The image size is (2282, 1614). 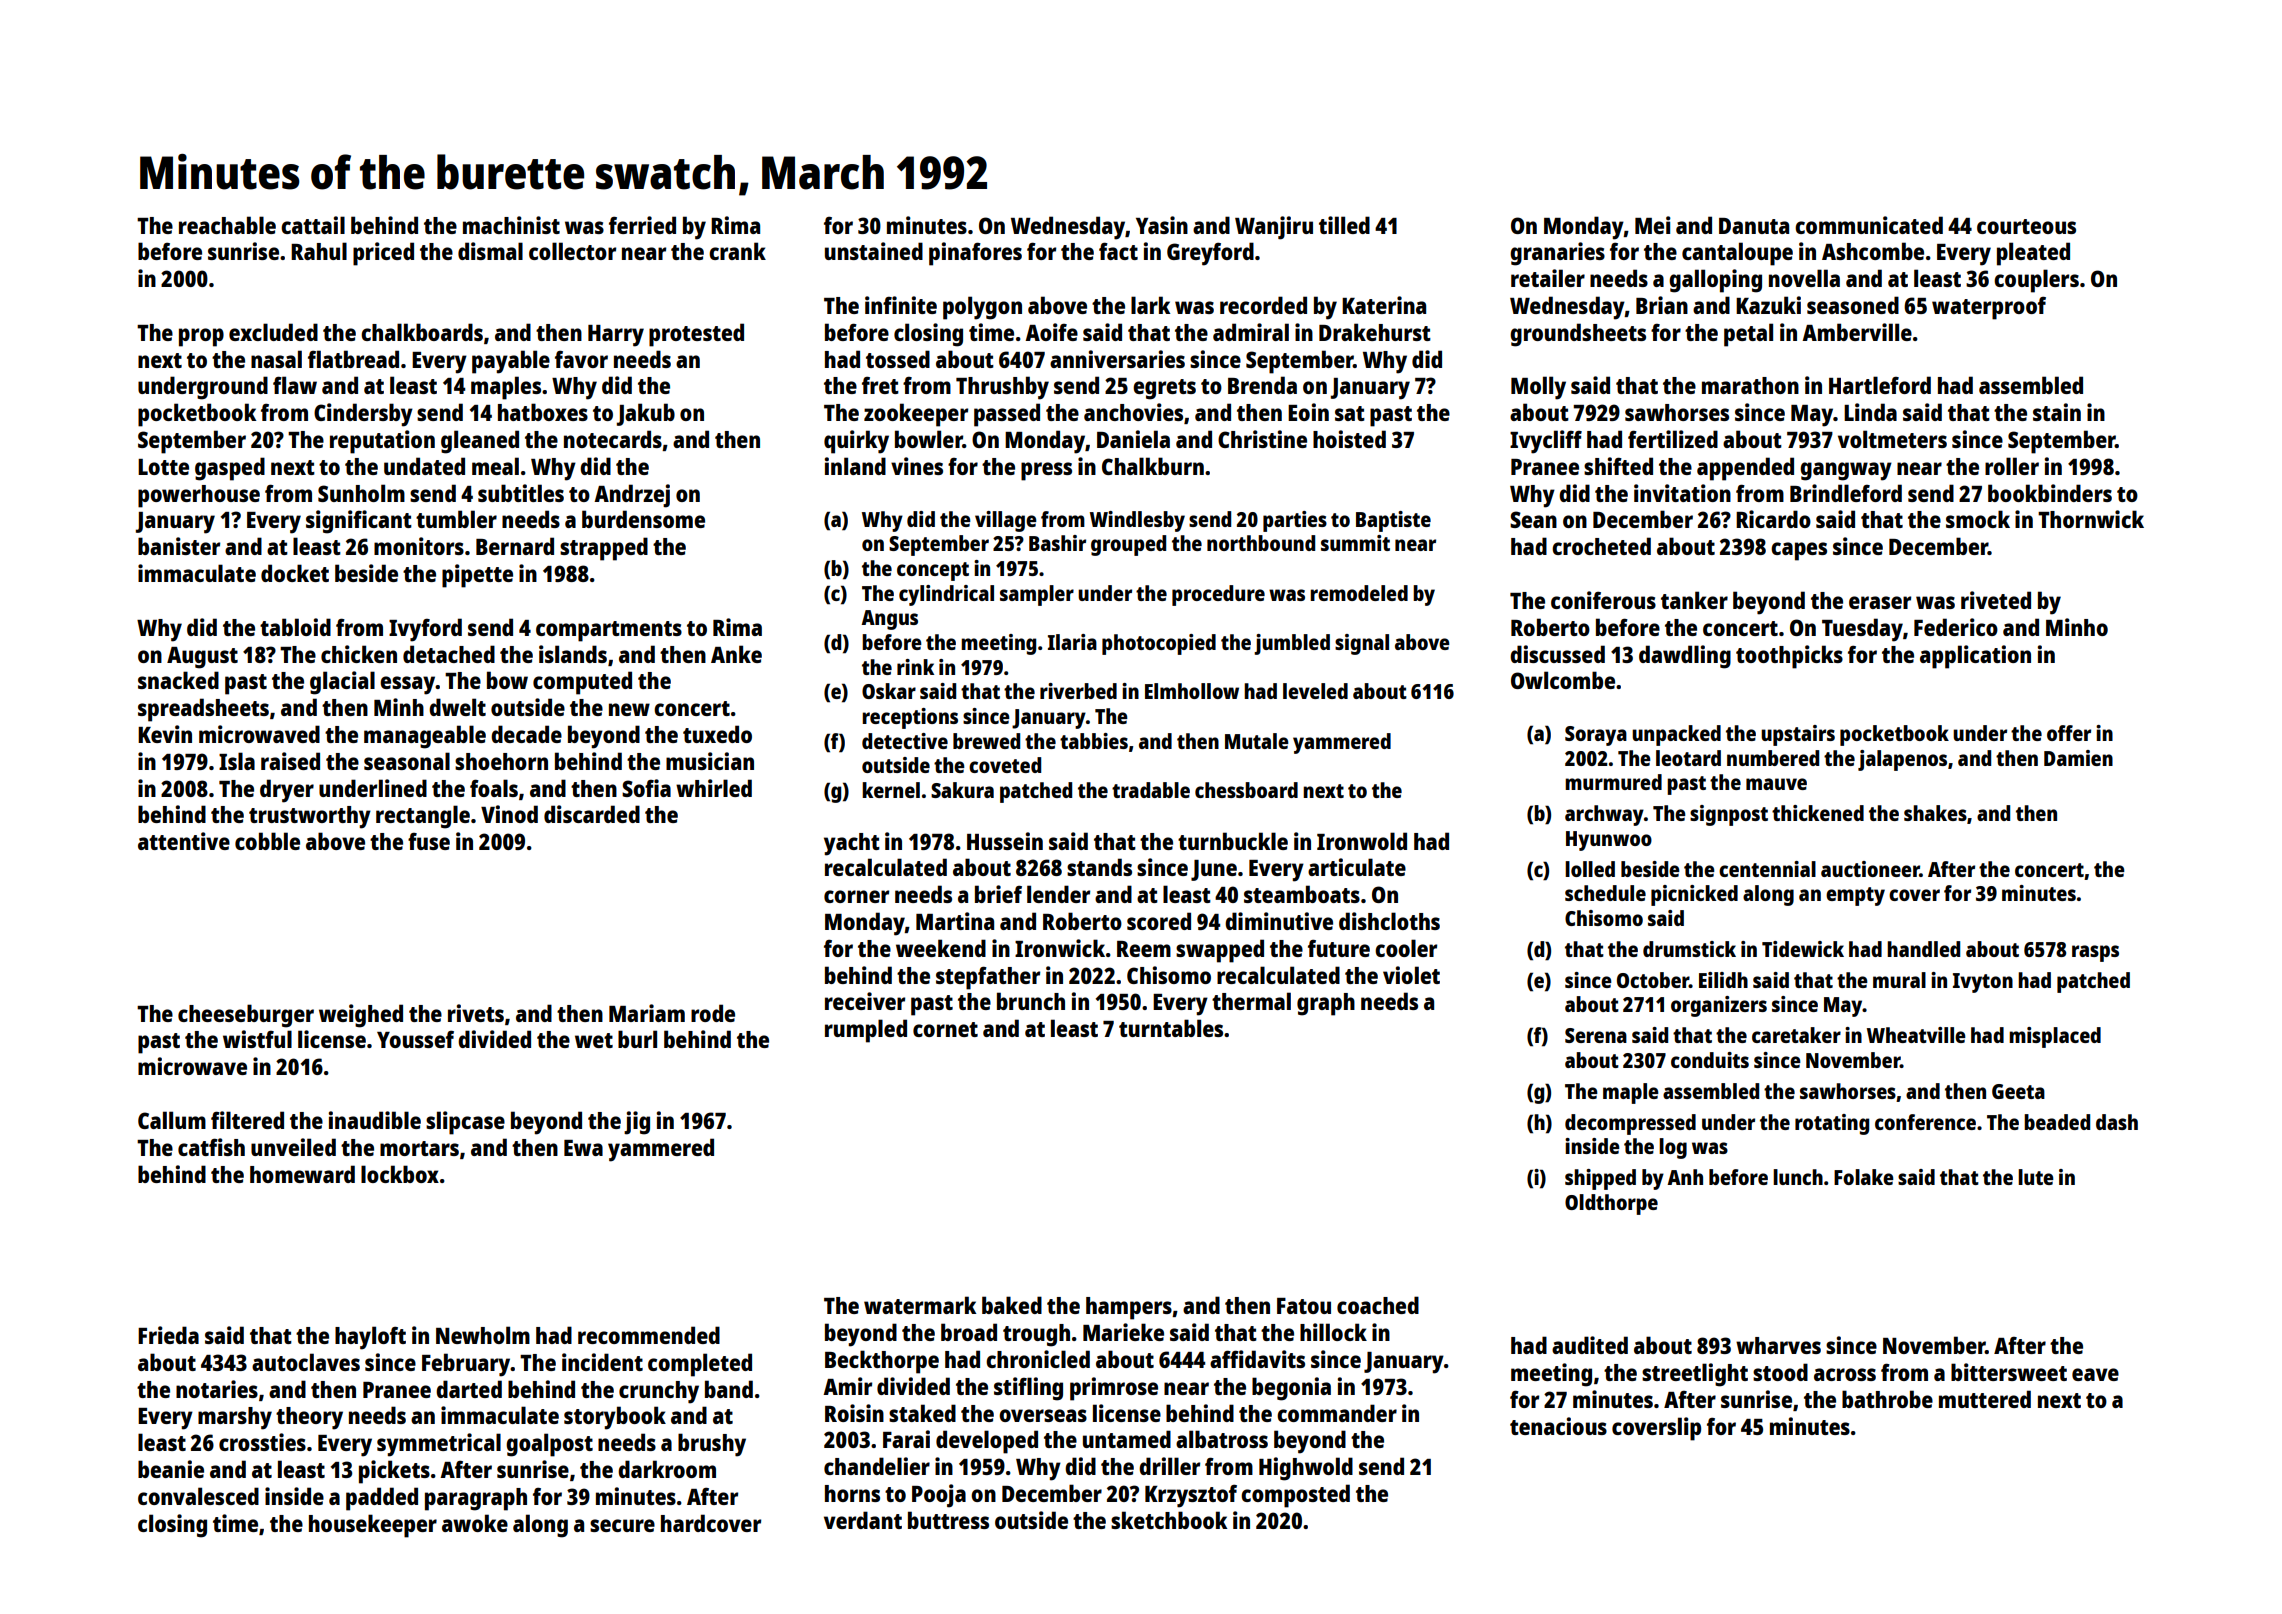 What do you see at coordinates (615, 1418) in the document?
I see `storybook` at bounding box center [615, 1418].
